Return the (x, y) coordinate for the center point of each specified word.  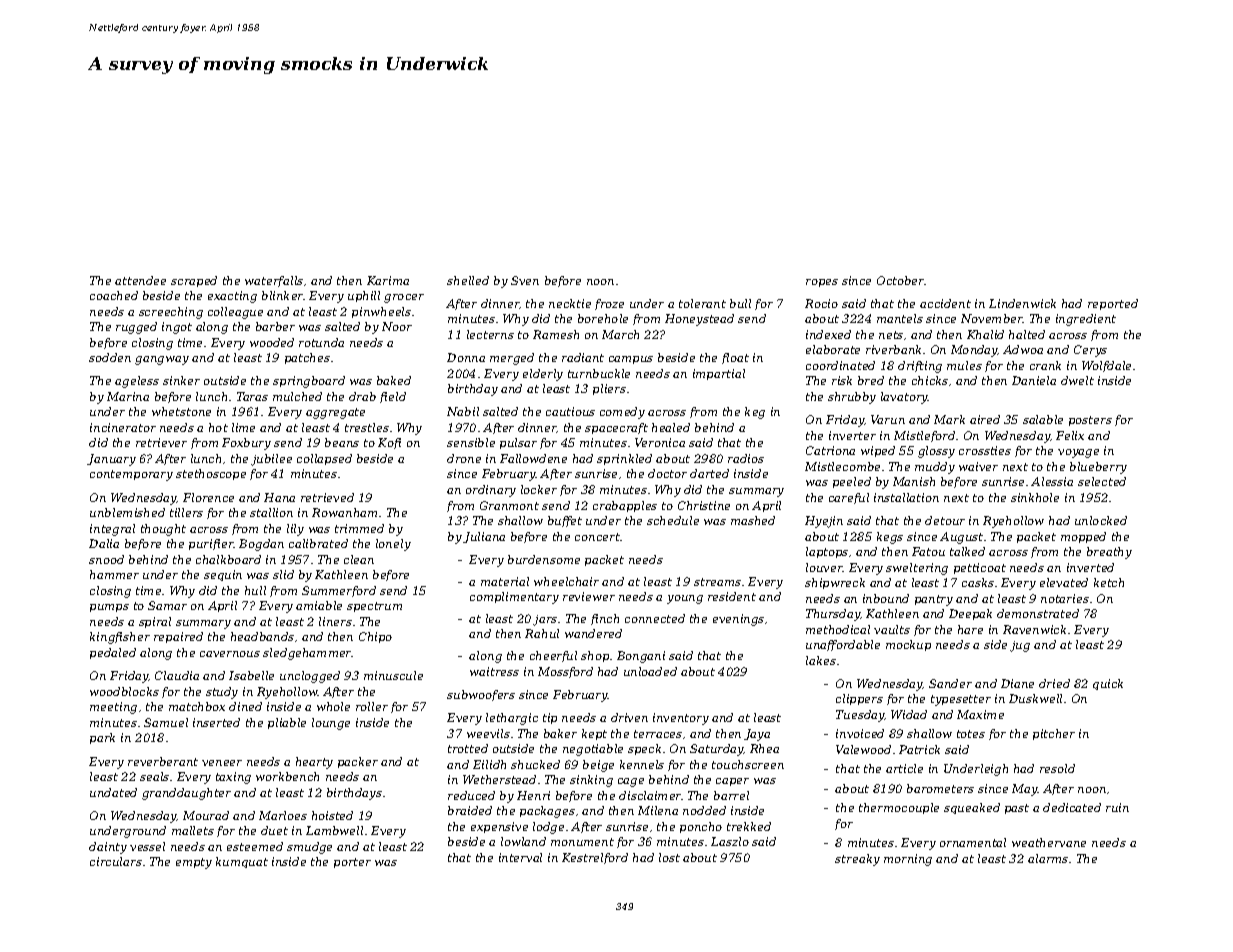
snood (106, 559)
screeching (171, 313)
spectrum (374, 607)
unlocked (1101, 520)
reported (1113, 304)
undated (113, 792)
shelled (468, 280)
